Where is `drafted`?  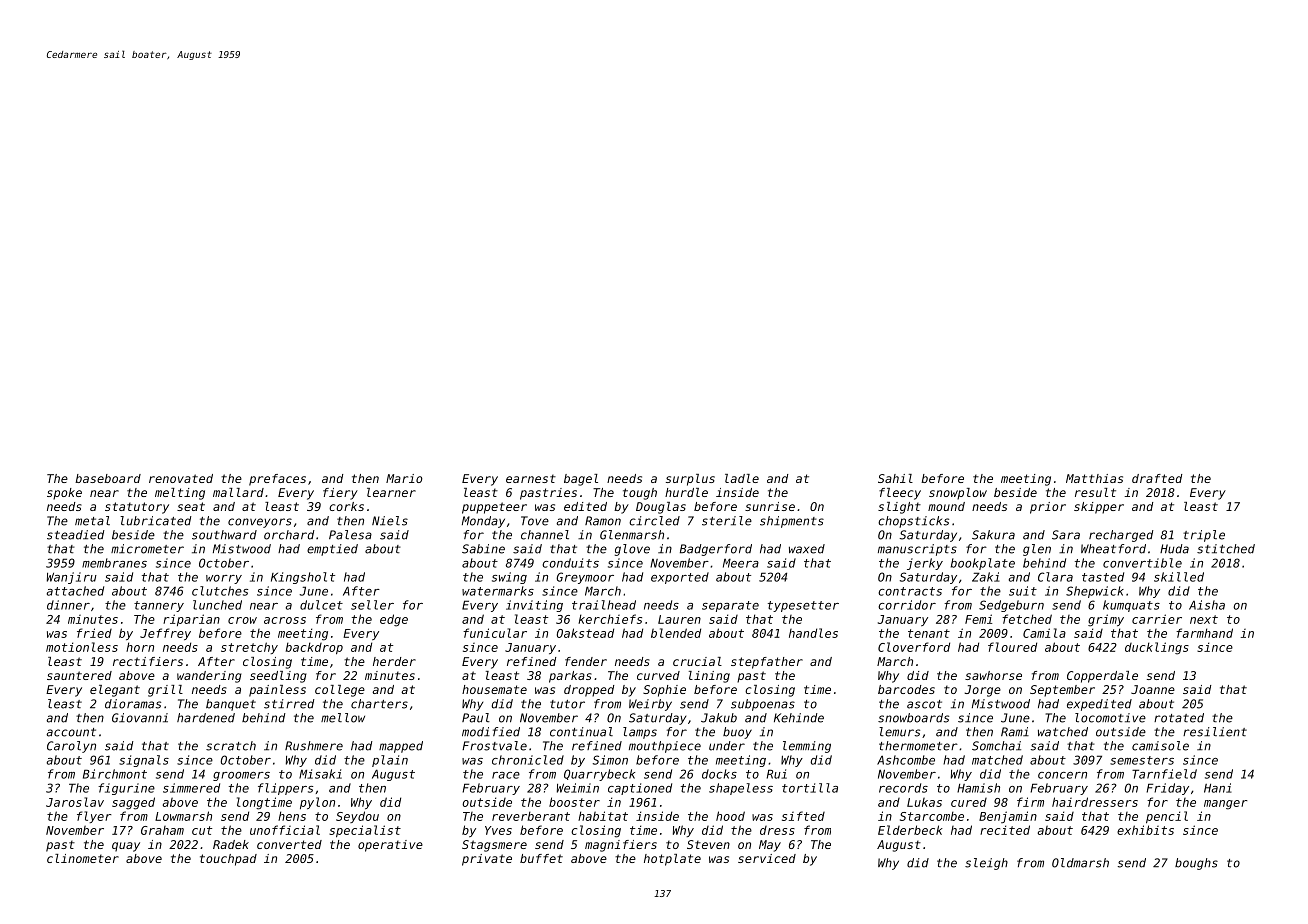
drafted is located at coordinates (1157, 478).
